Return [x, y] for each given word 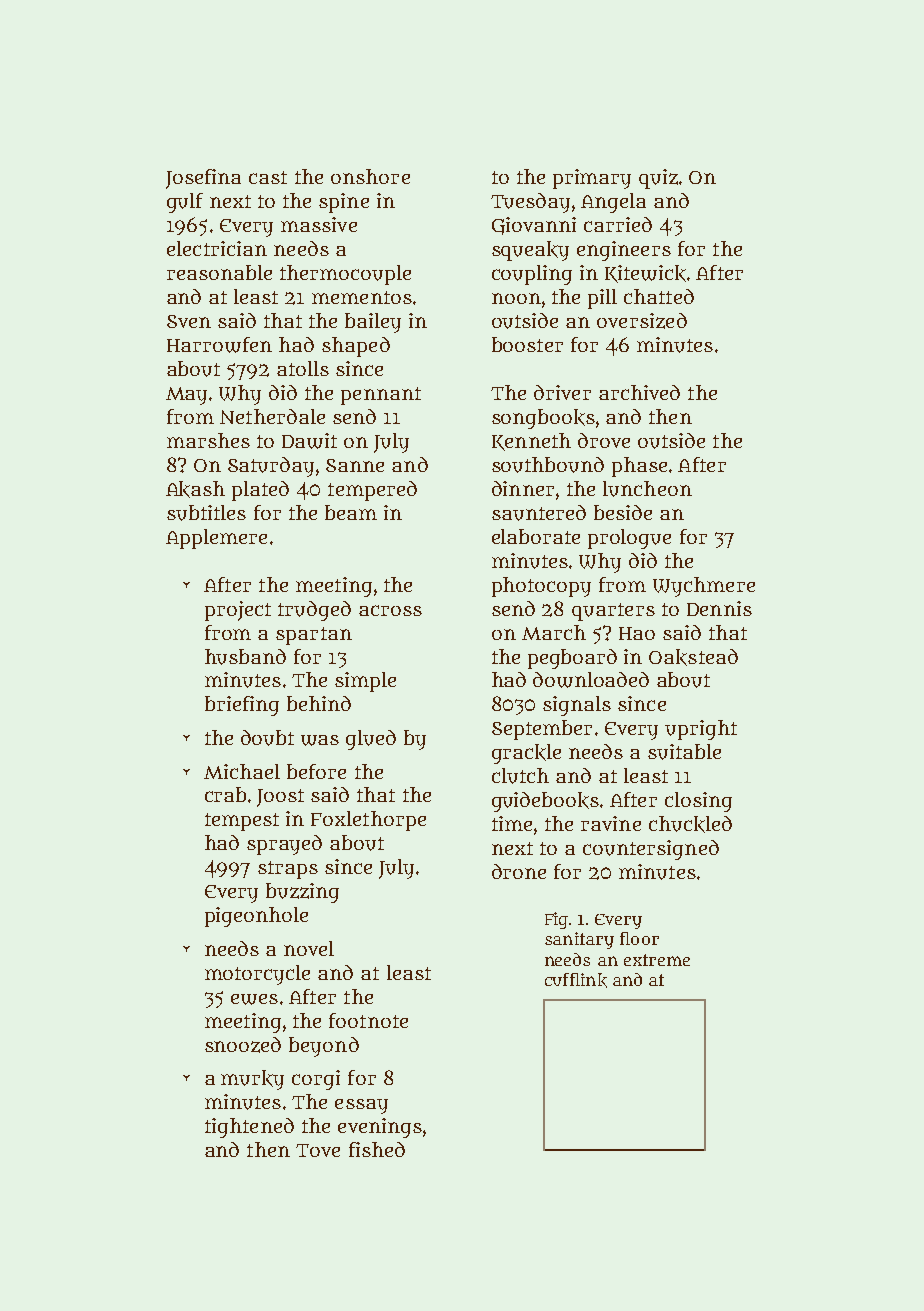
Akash [195, 489]
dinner [523, 488]
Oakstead [693, 657]
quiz [658, 179]
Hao [637, 633]
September [542, 730]
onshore [370, 176]
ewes [254, 999]
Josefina [203, 179]
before [316, 771]
